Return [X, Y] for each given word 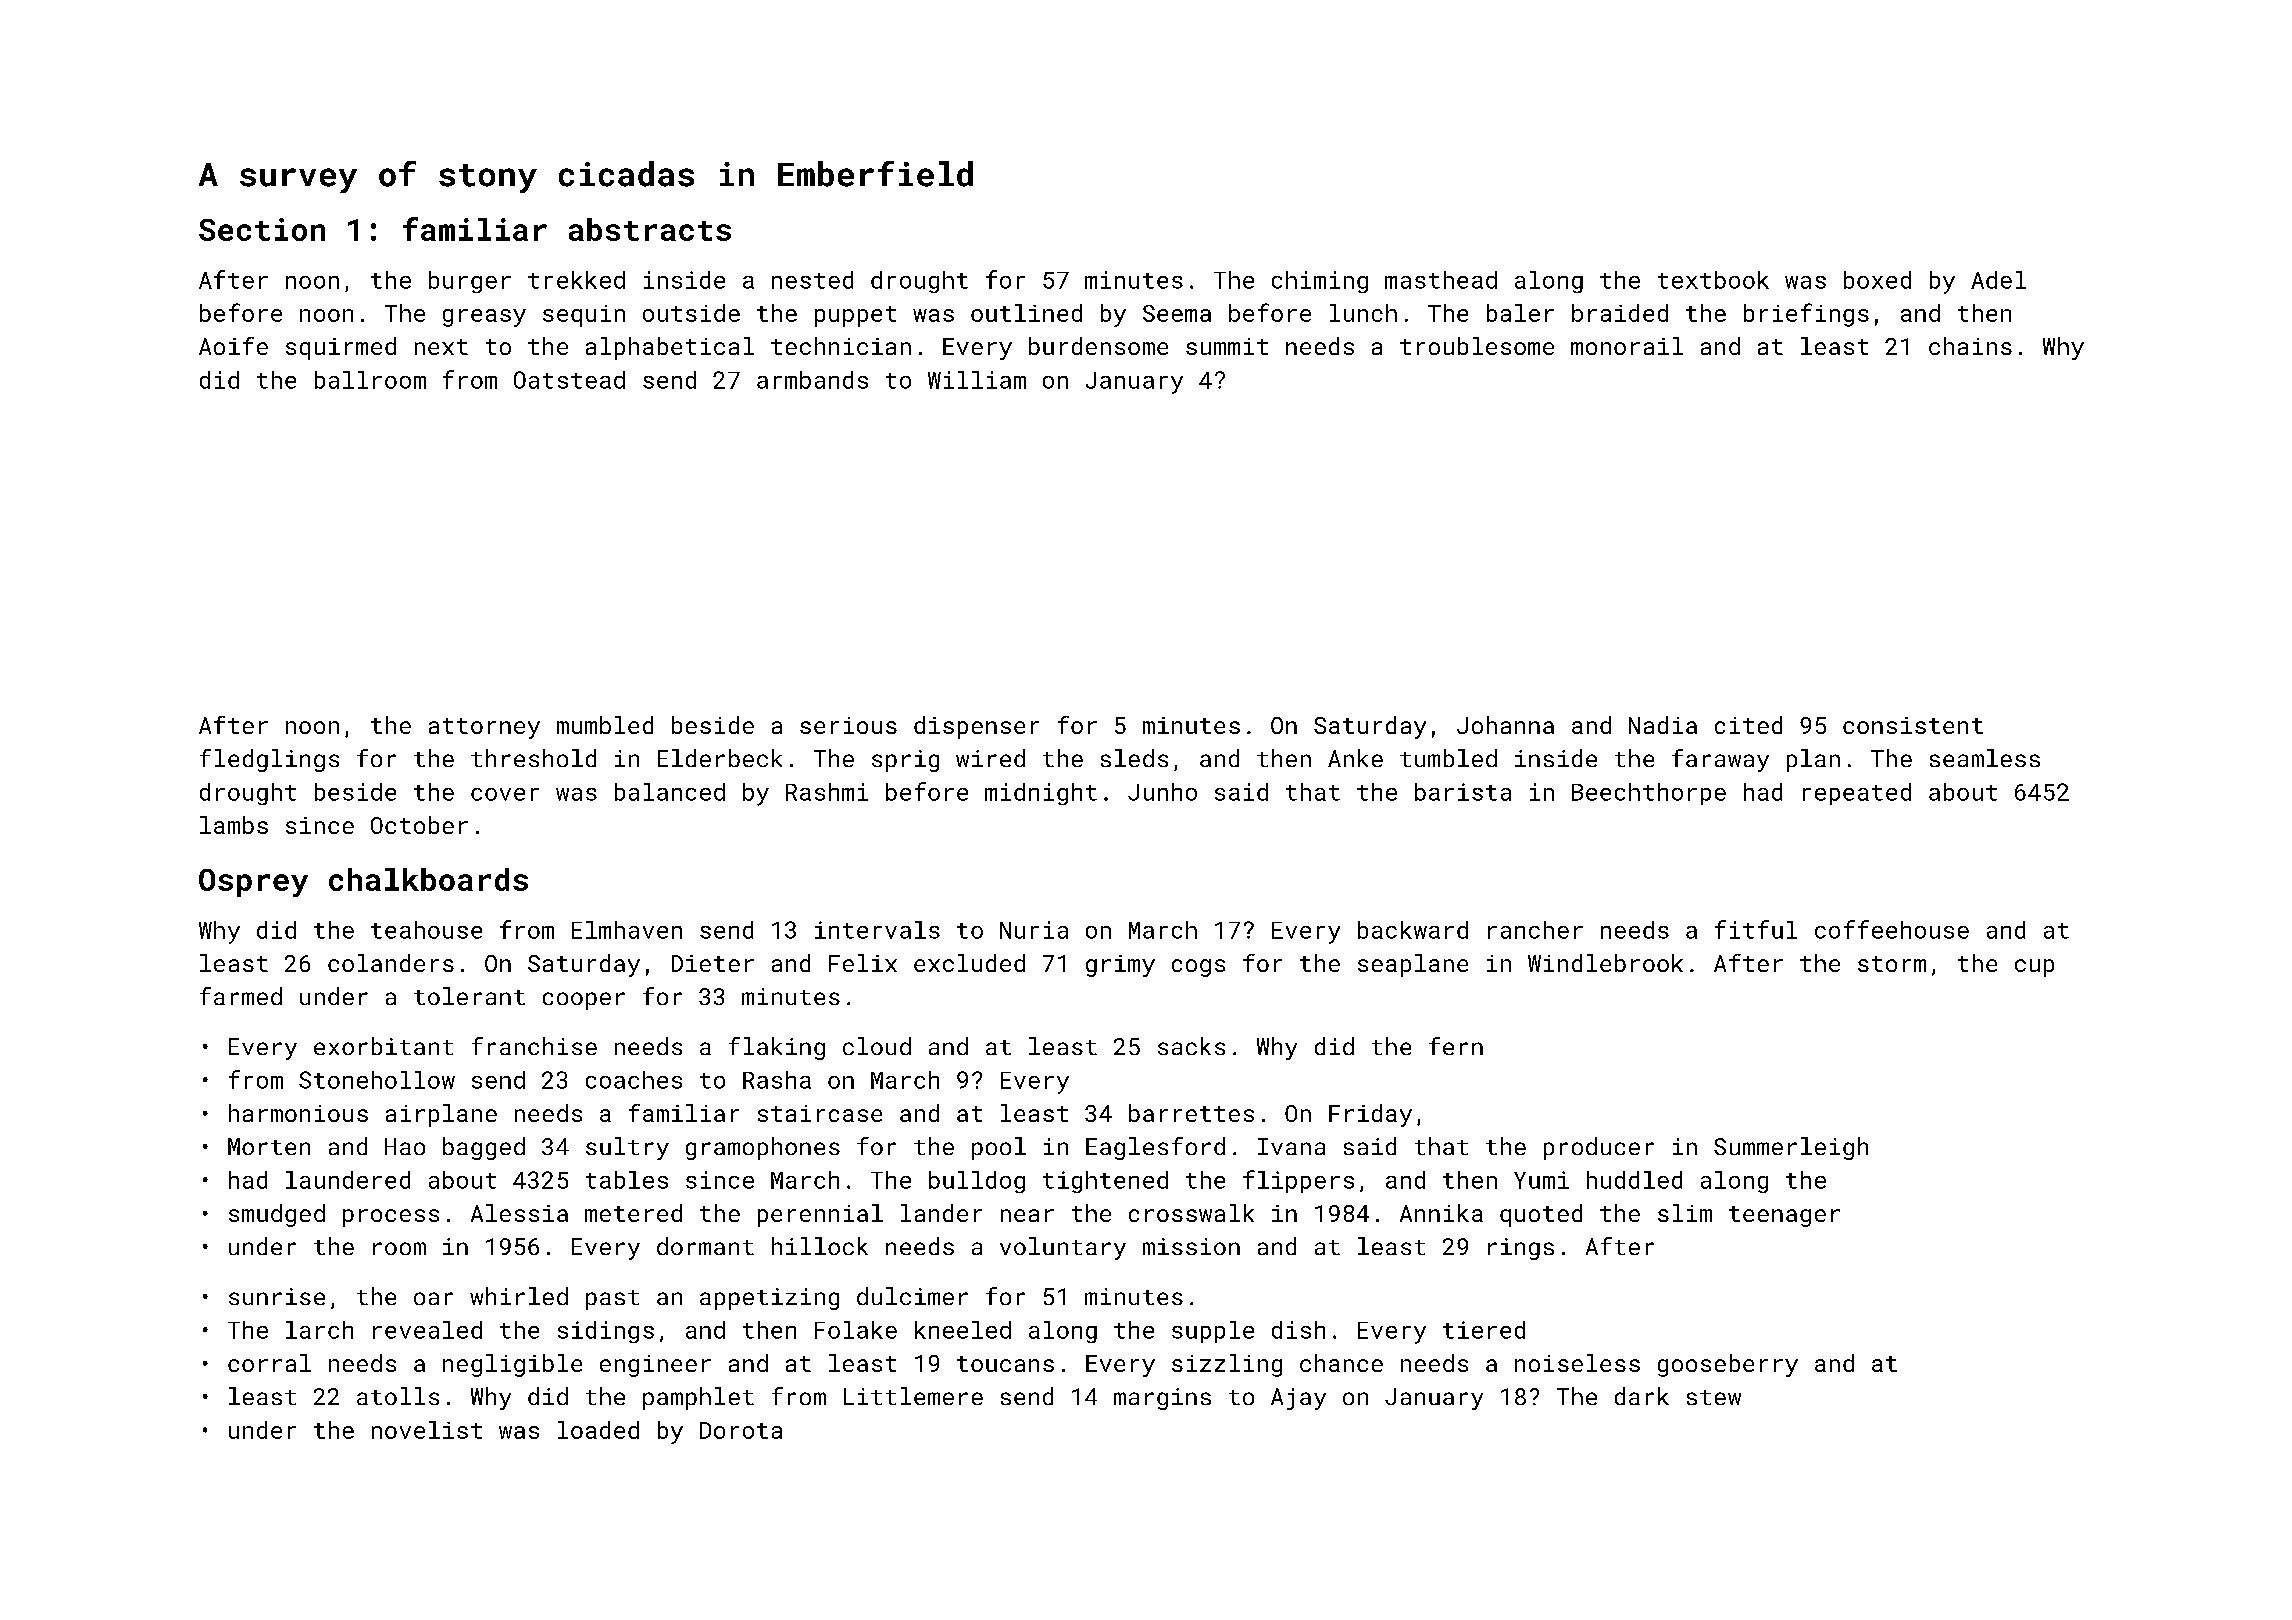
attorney [484, 728]
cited [1748, 725]
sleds [1134, 758]
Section [262, 229]
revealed [427, 1330]
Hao [405, 1146]
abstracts [650, 229]
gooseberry [1728, 1365]
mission [1191, 1246]
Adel [1998, 280]
